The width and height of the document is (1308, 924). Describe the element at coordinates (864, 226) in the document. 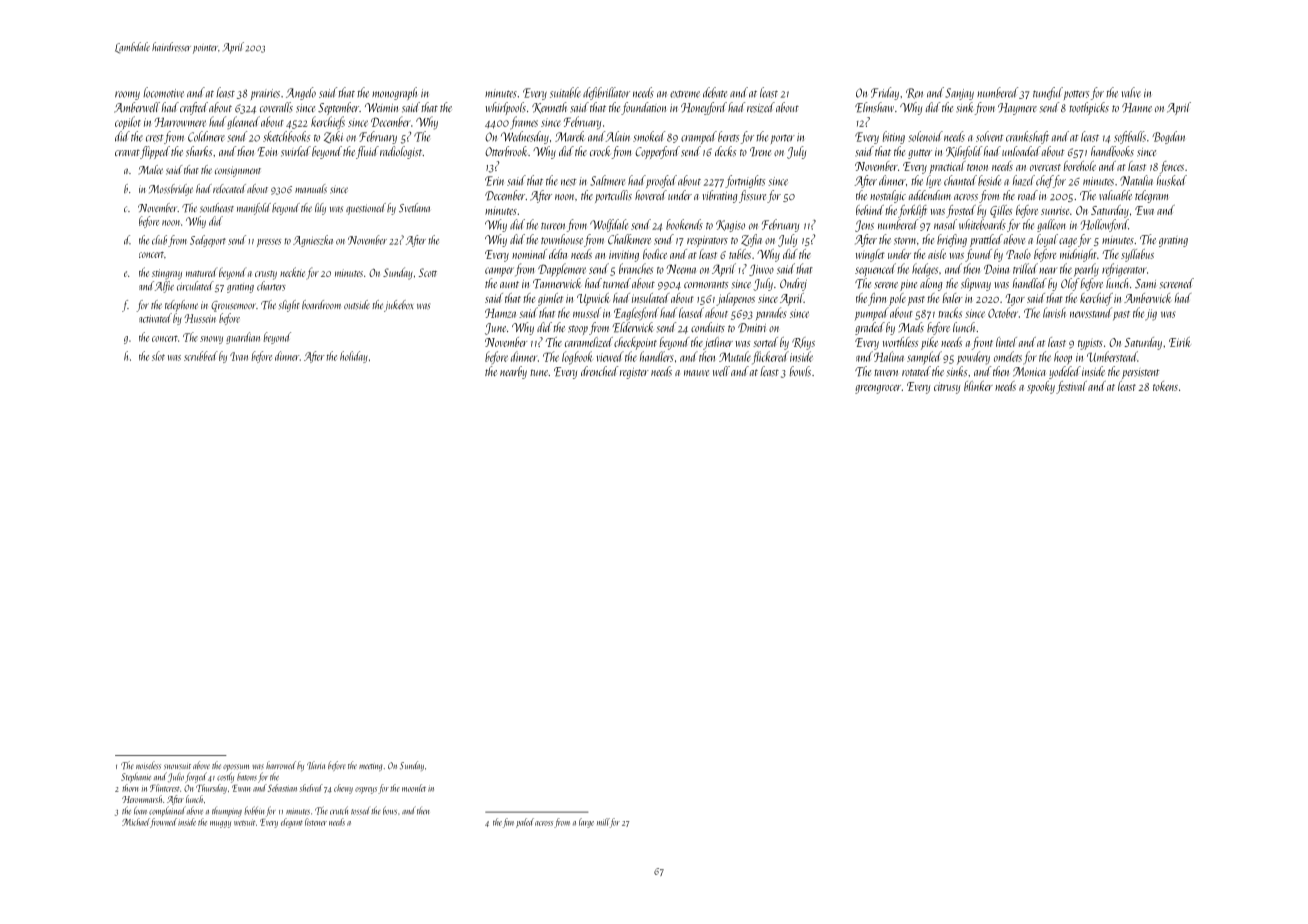

I see `Jens` at that location.
